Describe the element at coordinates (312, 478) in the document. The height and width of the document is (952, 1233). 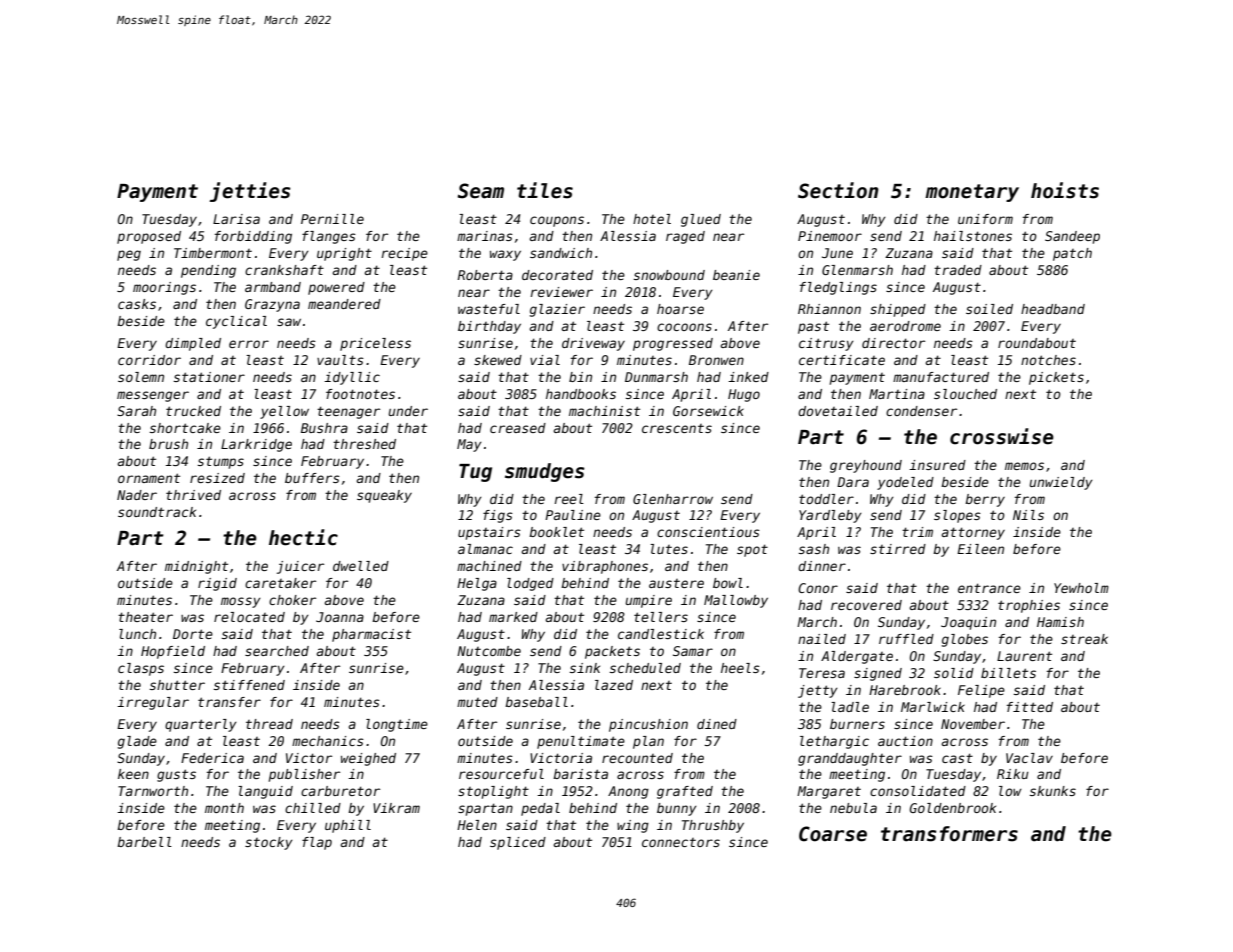
I see `buffers` at that location.
